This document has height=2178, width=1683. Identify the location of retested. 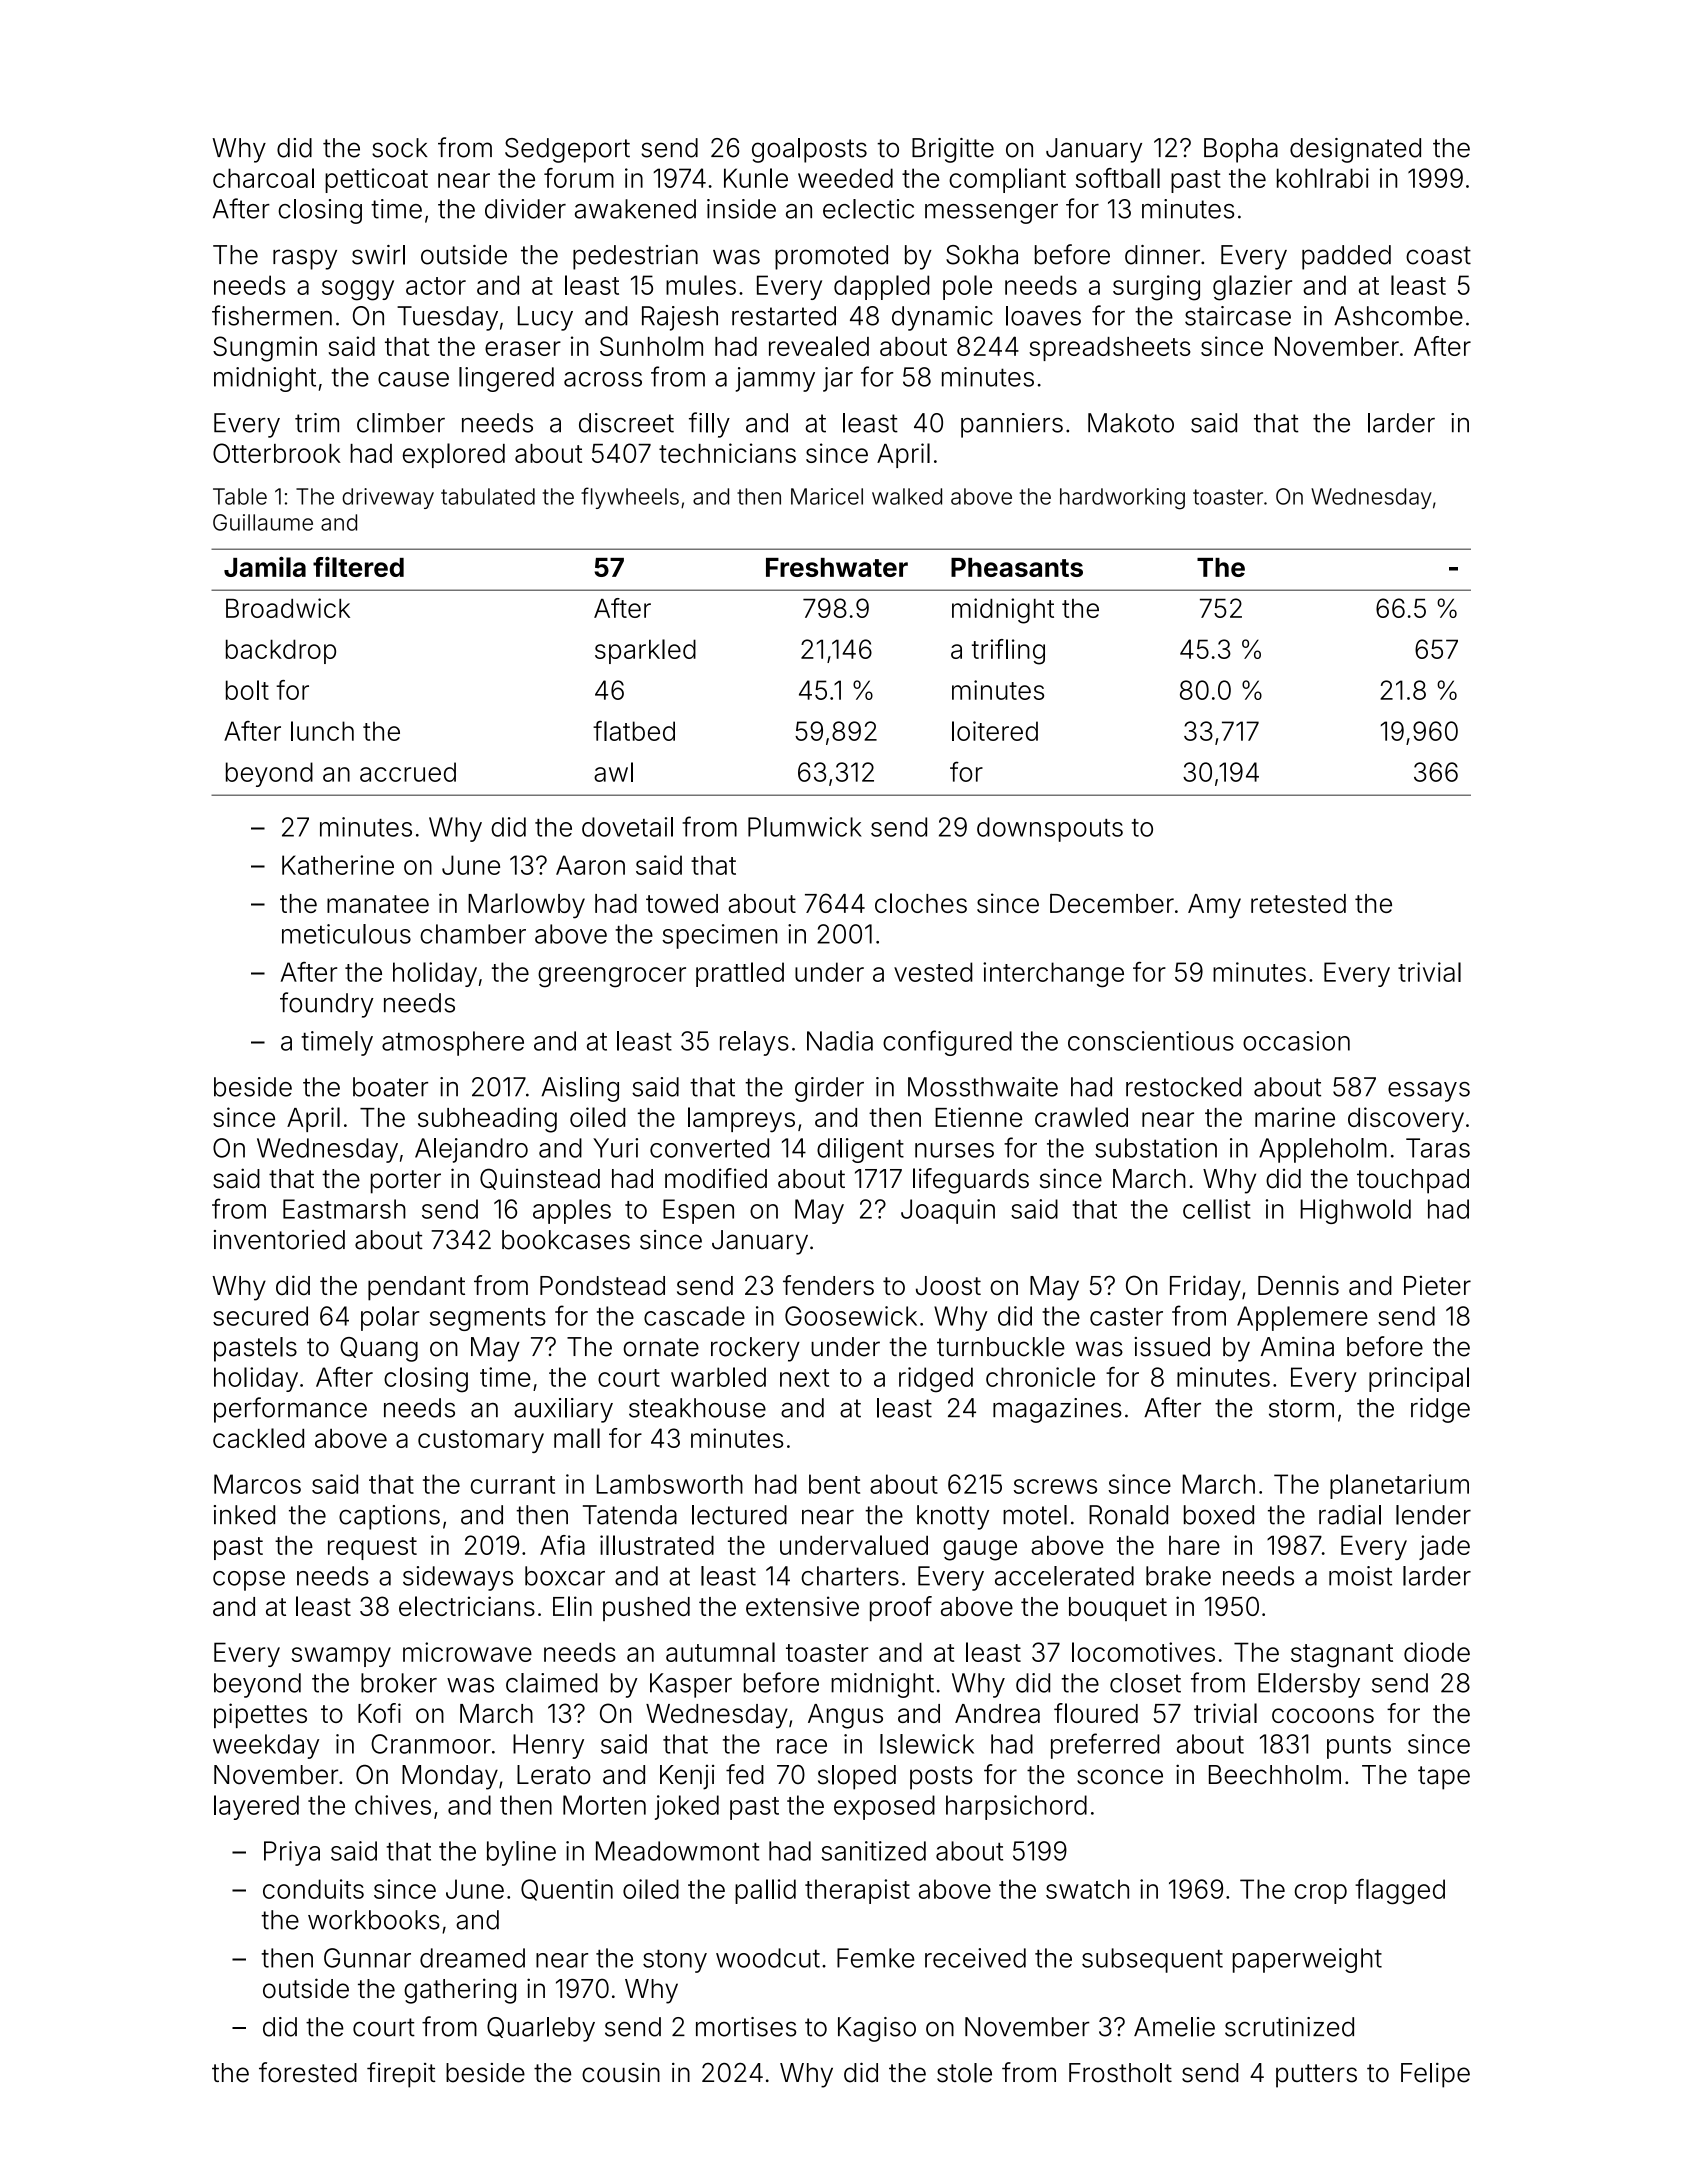
(1298, 903).
